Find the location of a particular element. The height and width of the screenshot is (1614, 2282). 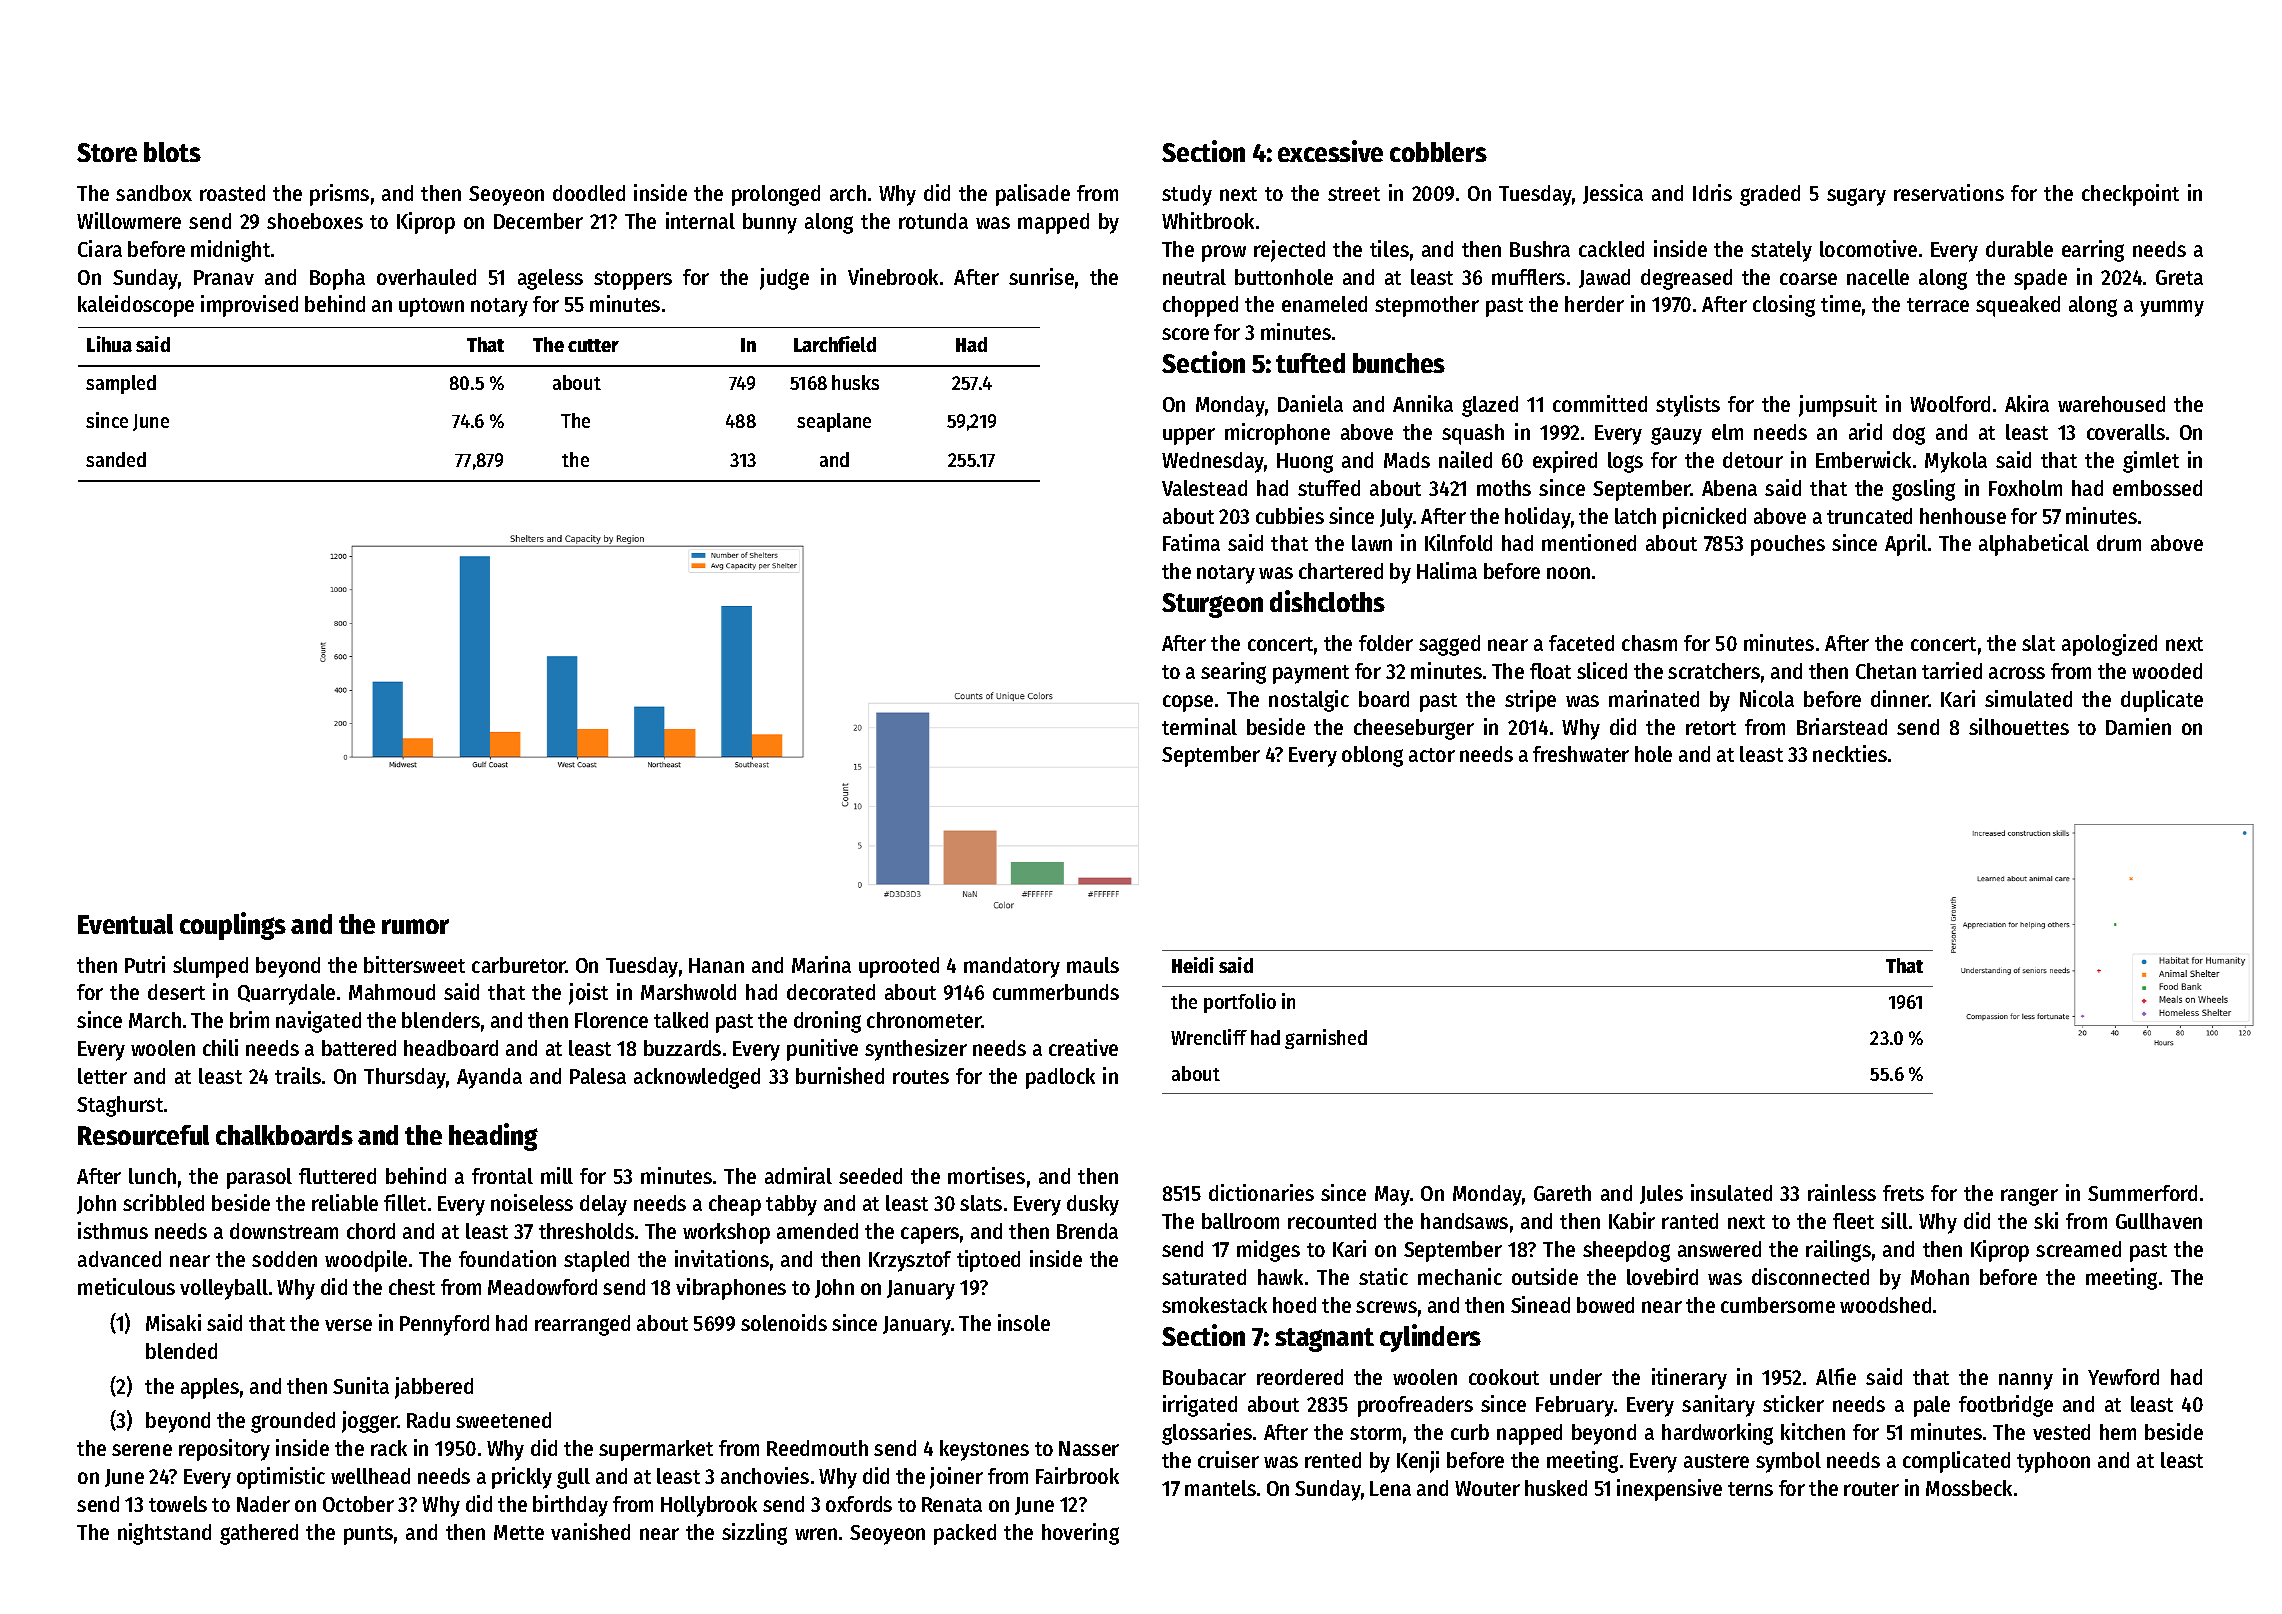

screamed is located at coordinates (2078, 1249).
